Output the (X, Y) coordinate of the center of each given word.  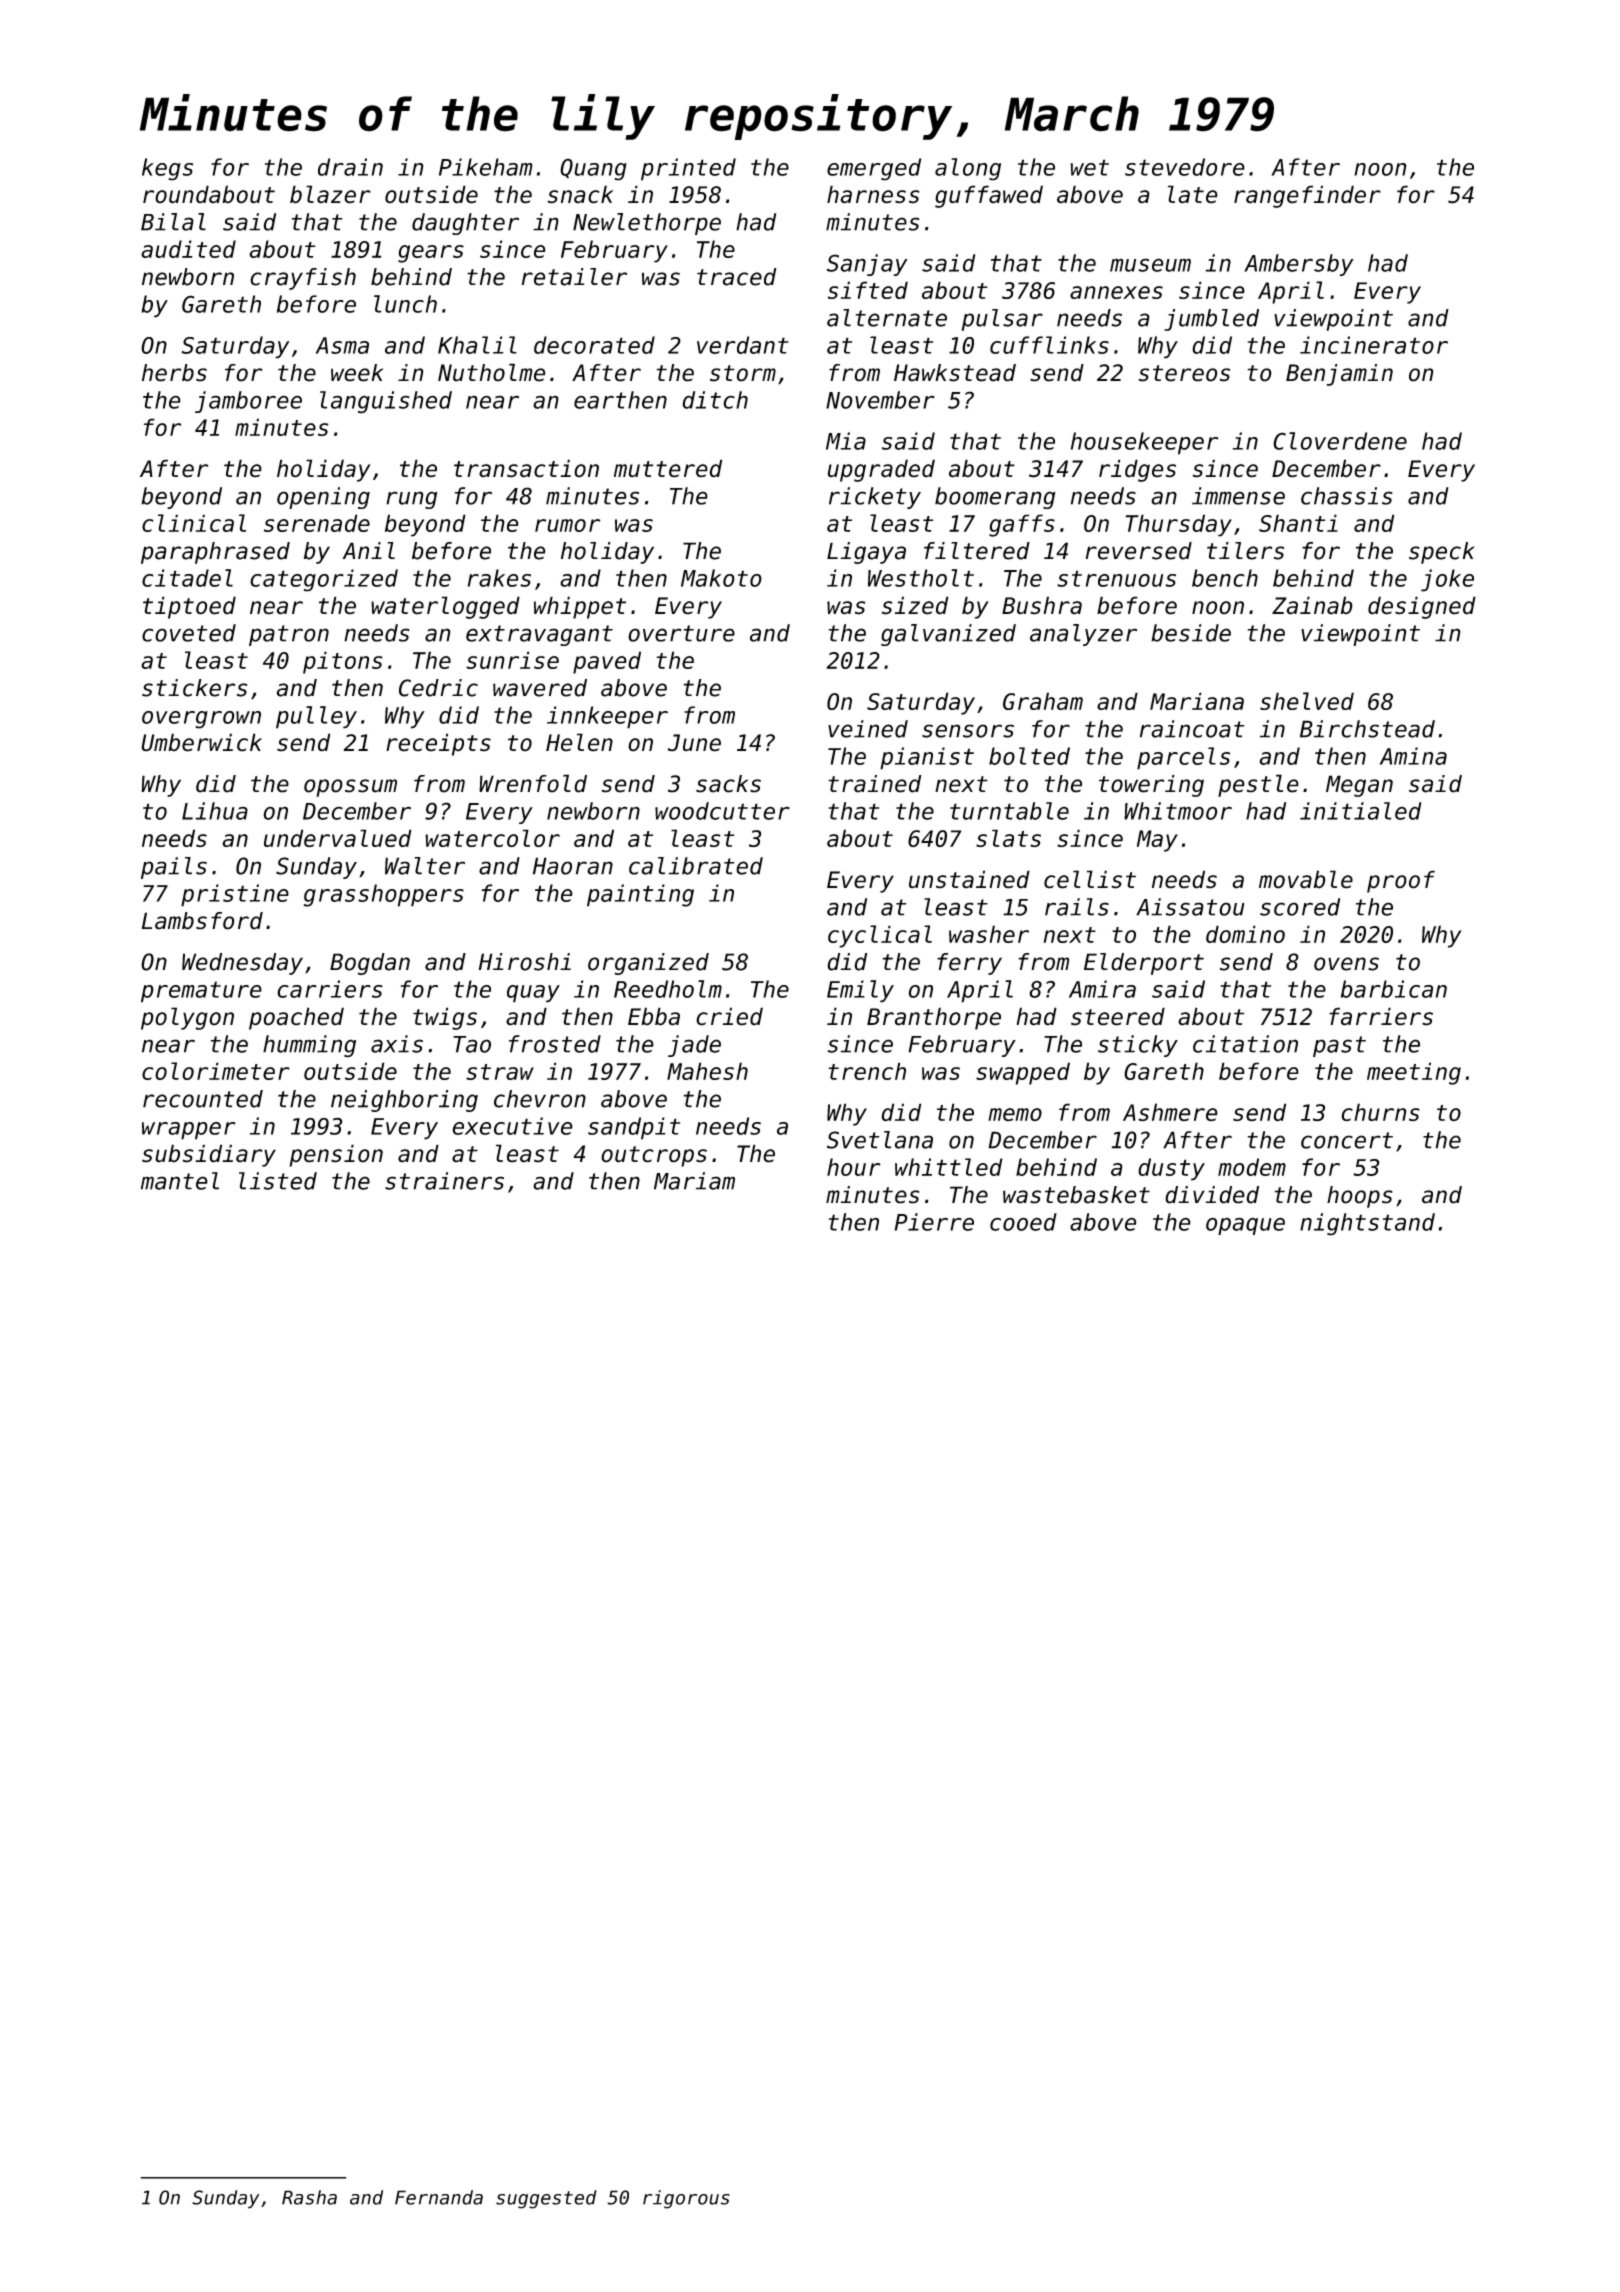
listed (278, 1181)
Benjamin (1339, 375)
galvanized (948, 635)
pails (174, 868)
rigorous (686, 2199)
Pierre (934, 1222)
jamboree (248, 402)
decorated (594, 345)
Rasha (309, 2197)
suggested (546, 2199)
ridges (1137, 470)
